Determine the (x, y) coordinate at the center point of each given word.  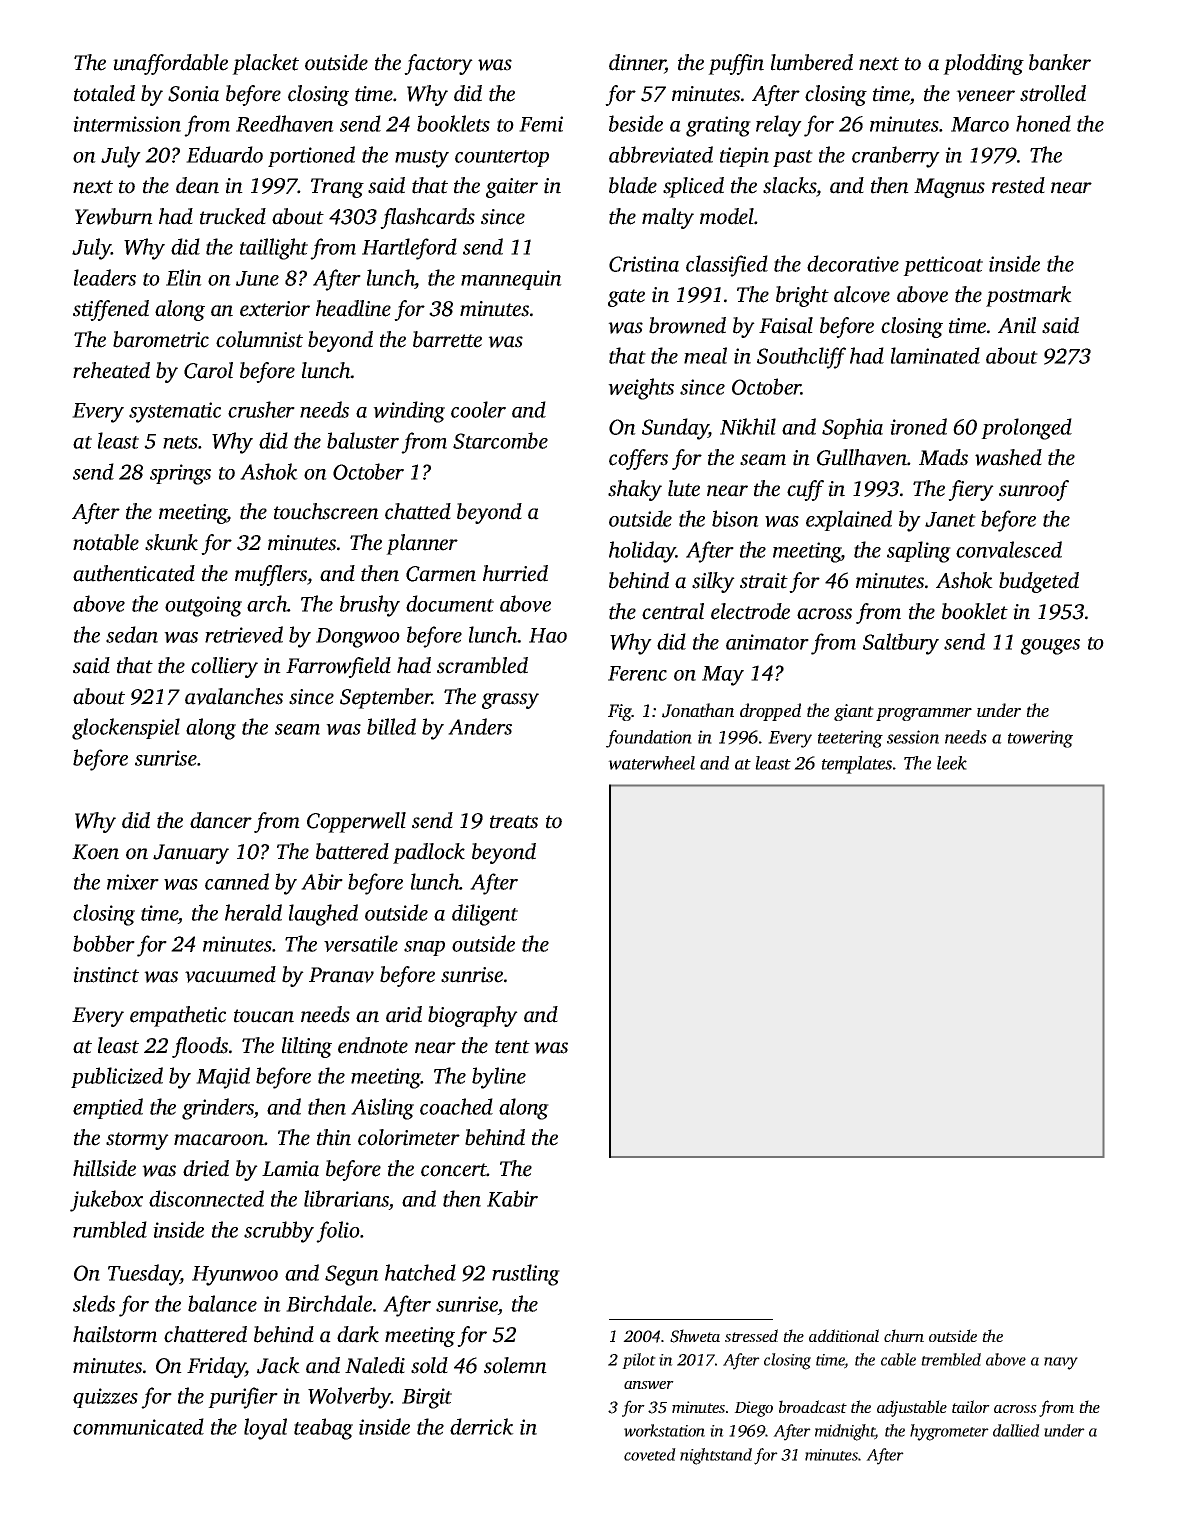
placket (265, 64)
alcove (862, 294)
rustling (526, 1275)
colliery (224, 667)
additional (844, 1335)
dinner (637, 63)
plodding (983, 64)
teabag (323, 1429)
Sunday (675, 429)
